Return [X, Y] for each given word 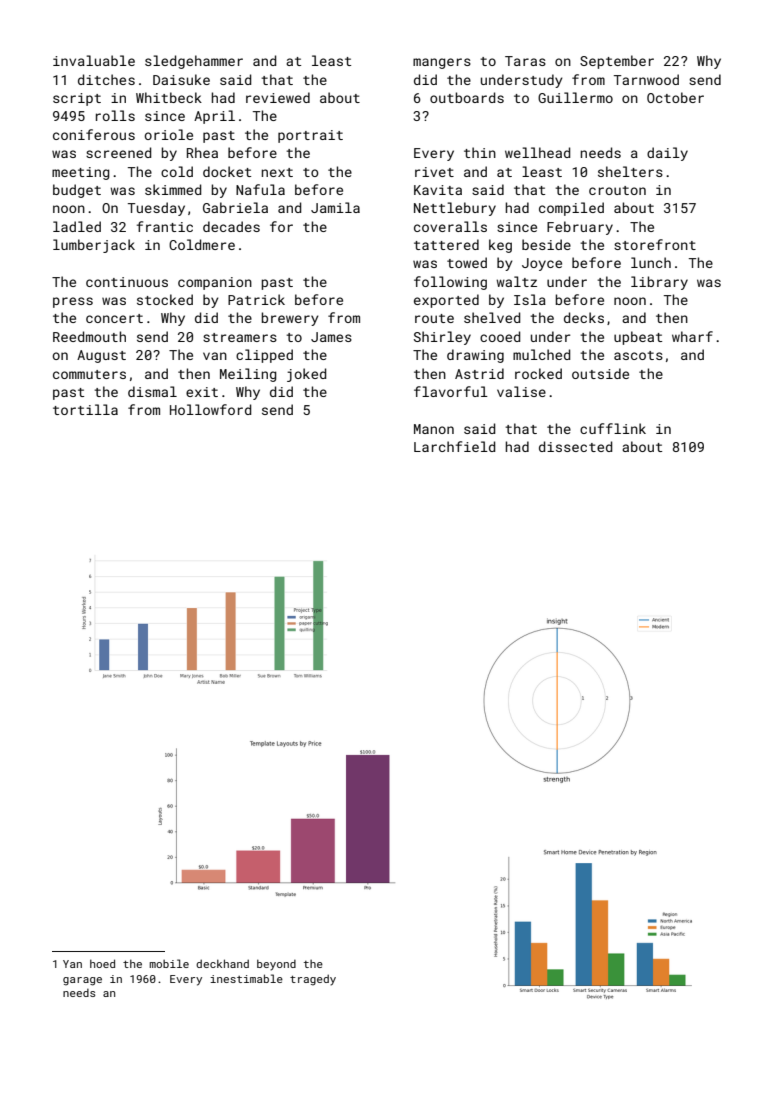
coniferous [94, 134]
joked [306, 375]
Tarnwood [646, 79]
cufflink [613, 428]
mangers [442, 63]
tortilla [85, 409]
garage [82, 981]
